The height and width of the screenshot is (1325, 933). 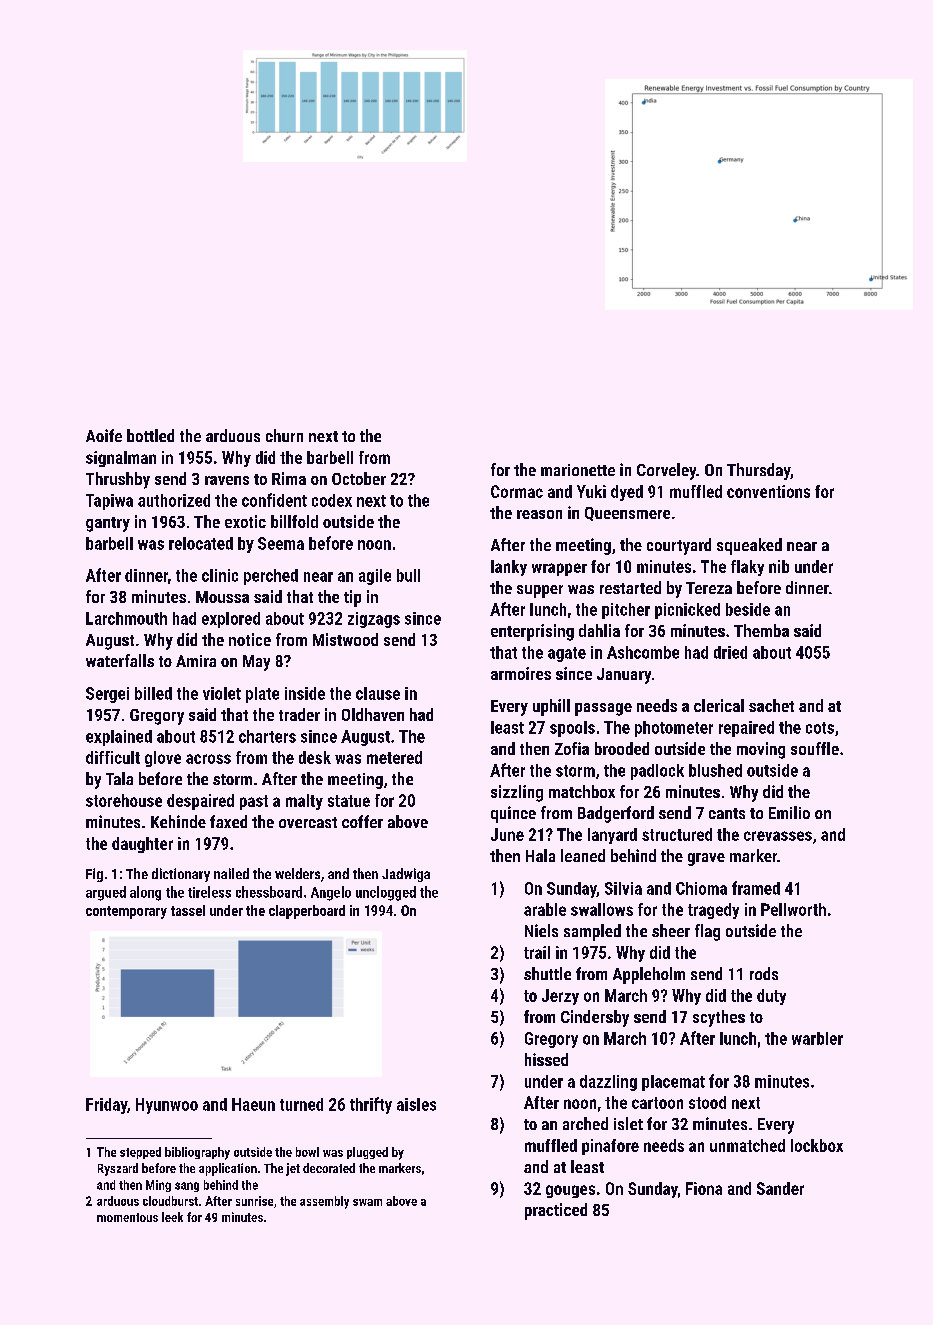 What do you see at coordinates (362, 821) in the screenshot?
I see `coffer` at bounding box center [362, 821].
